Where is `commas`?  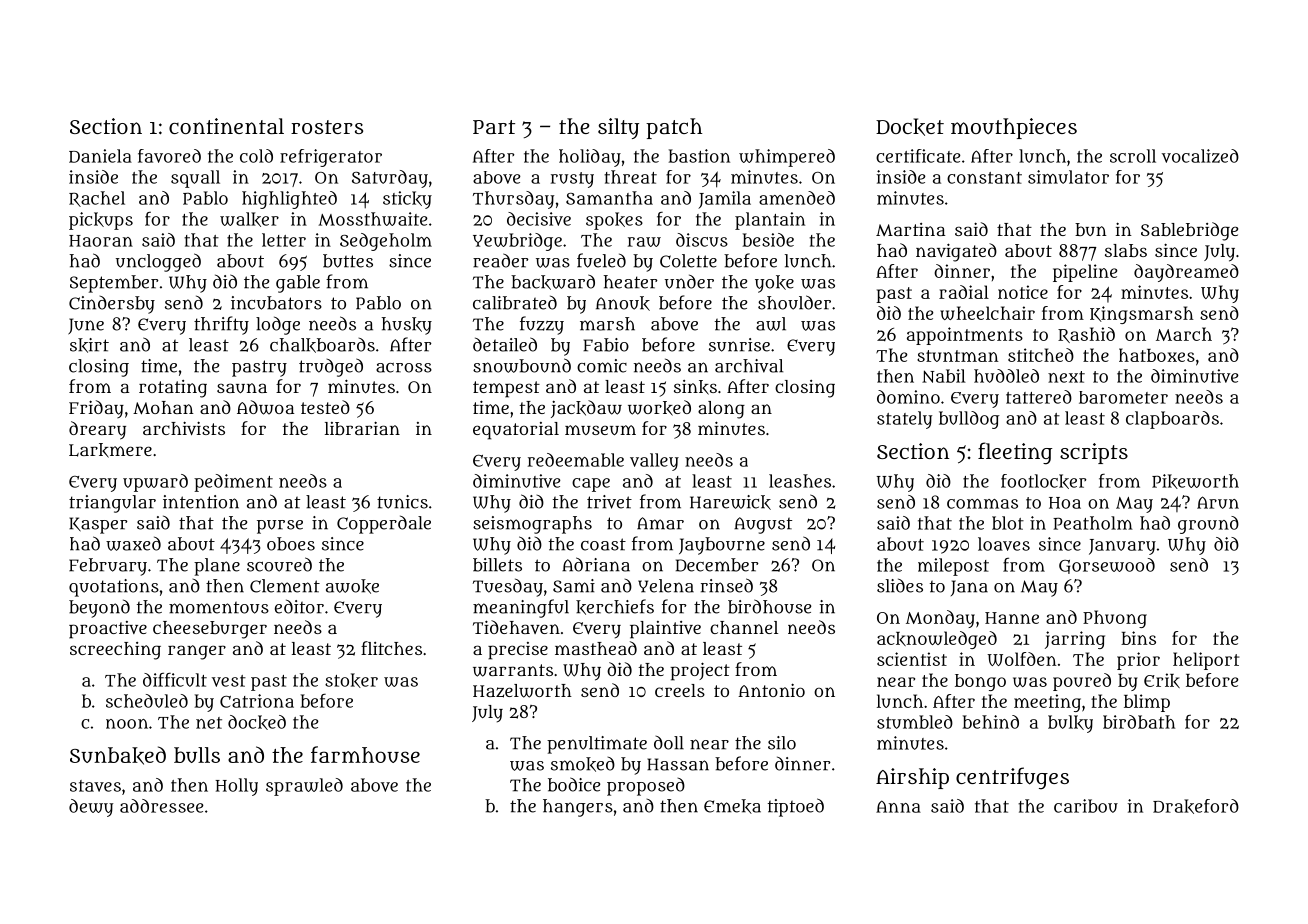 commas is located at coordinates (982, 504).
